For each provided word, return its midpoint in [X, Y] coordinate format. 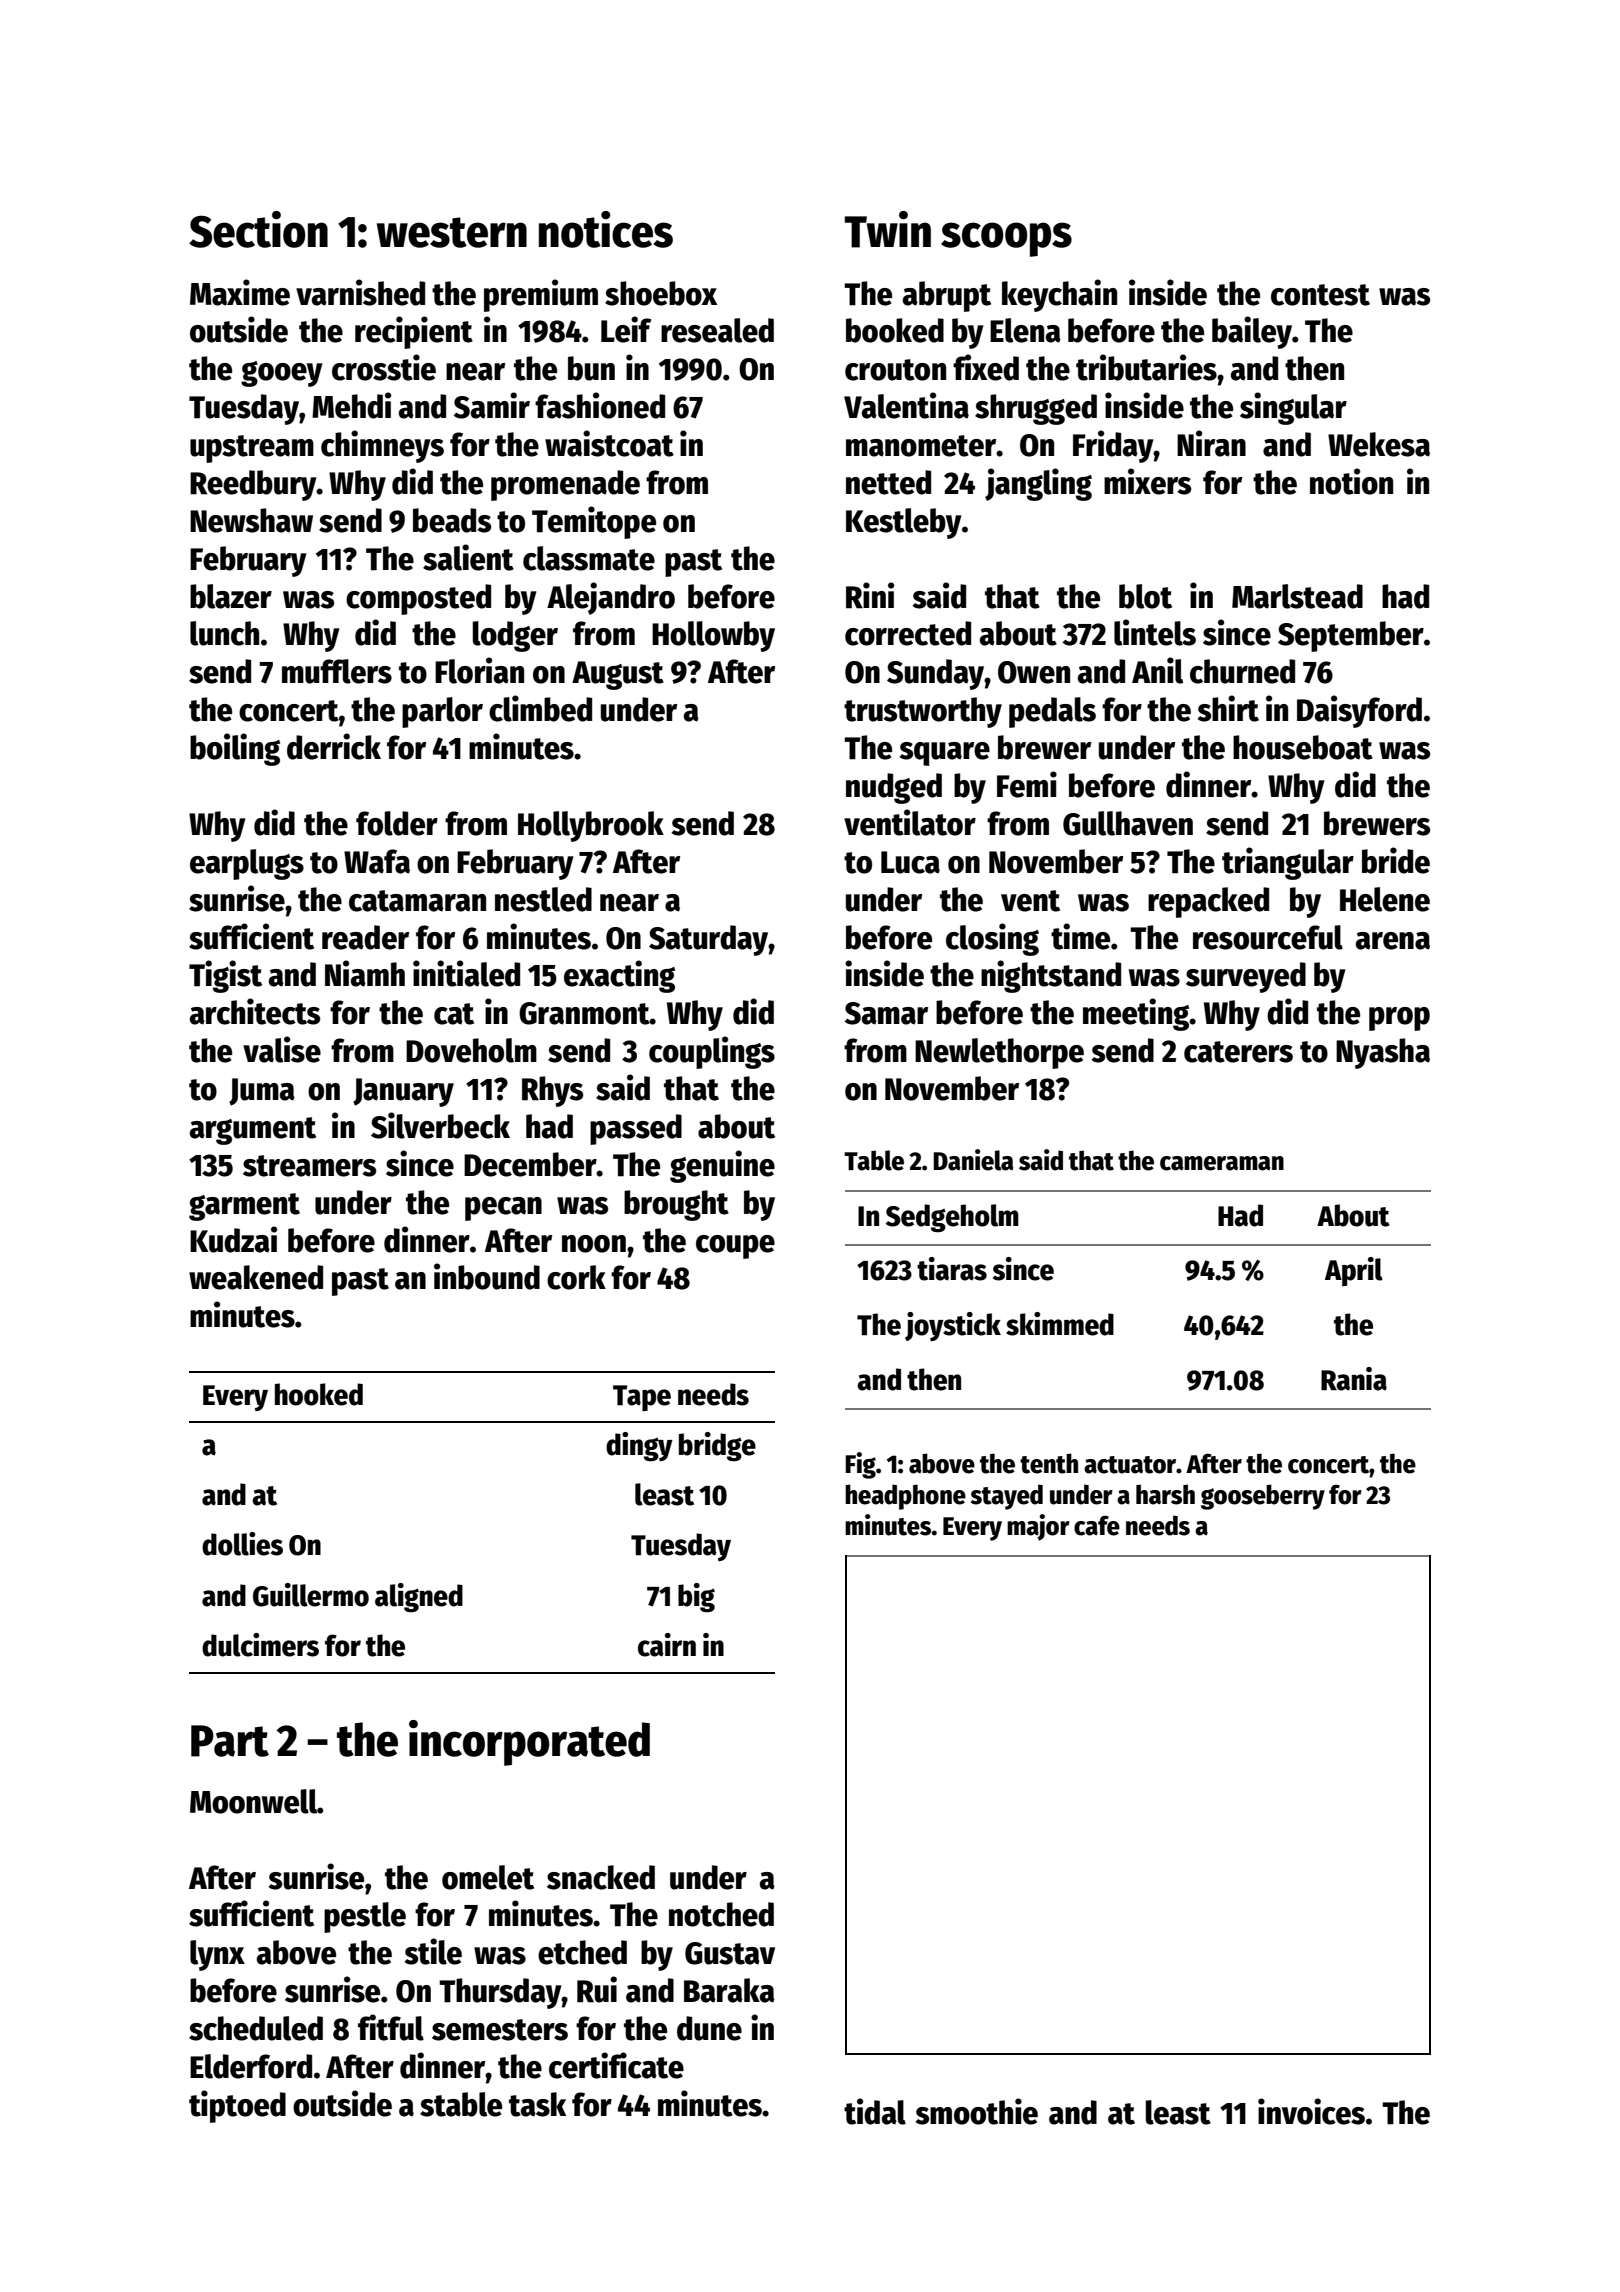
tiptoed [237, 2106]
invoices [1311, 2111]
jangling [1038, 484]
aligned [419, 1598]
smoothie [977, 2111]
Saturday [709, 940]
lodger [515, 636]
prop [1399, 1019]
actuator [1130, 1465]
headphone [905, 1497]
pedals [1052, 712]
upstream [252, 449]
